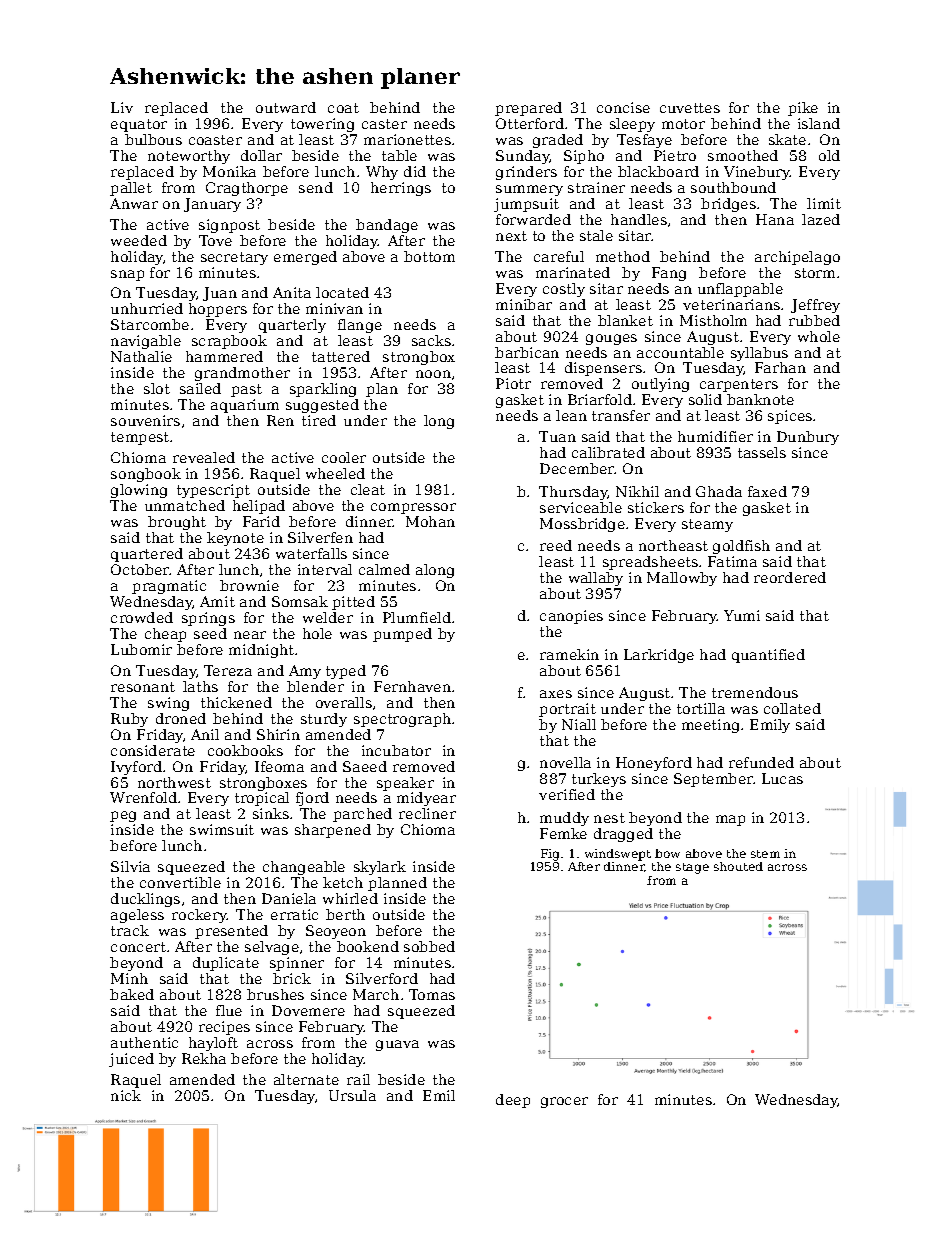 This screenshot has width=952, height=1233. Describe the element at coordinates (803, 109) in the screenshot. I see `pike` at that location.
